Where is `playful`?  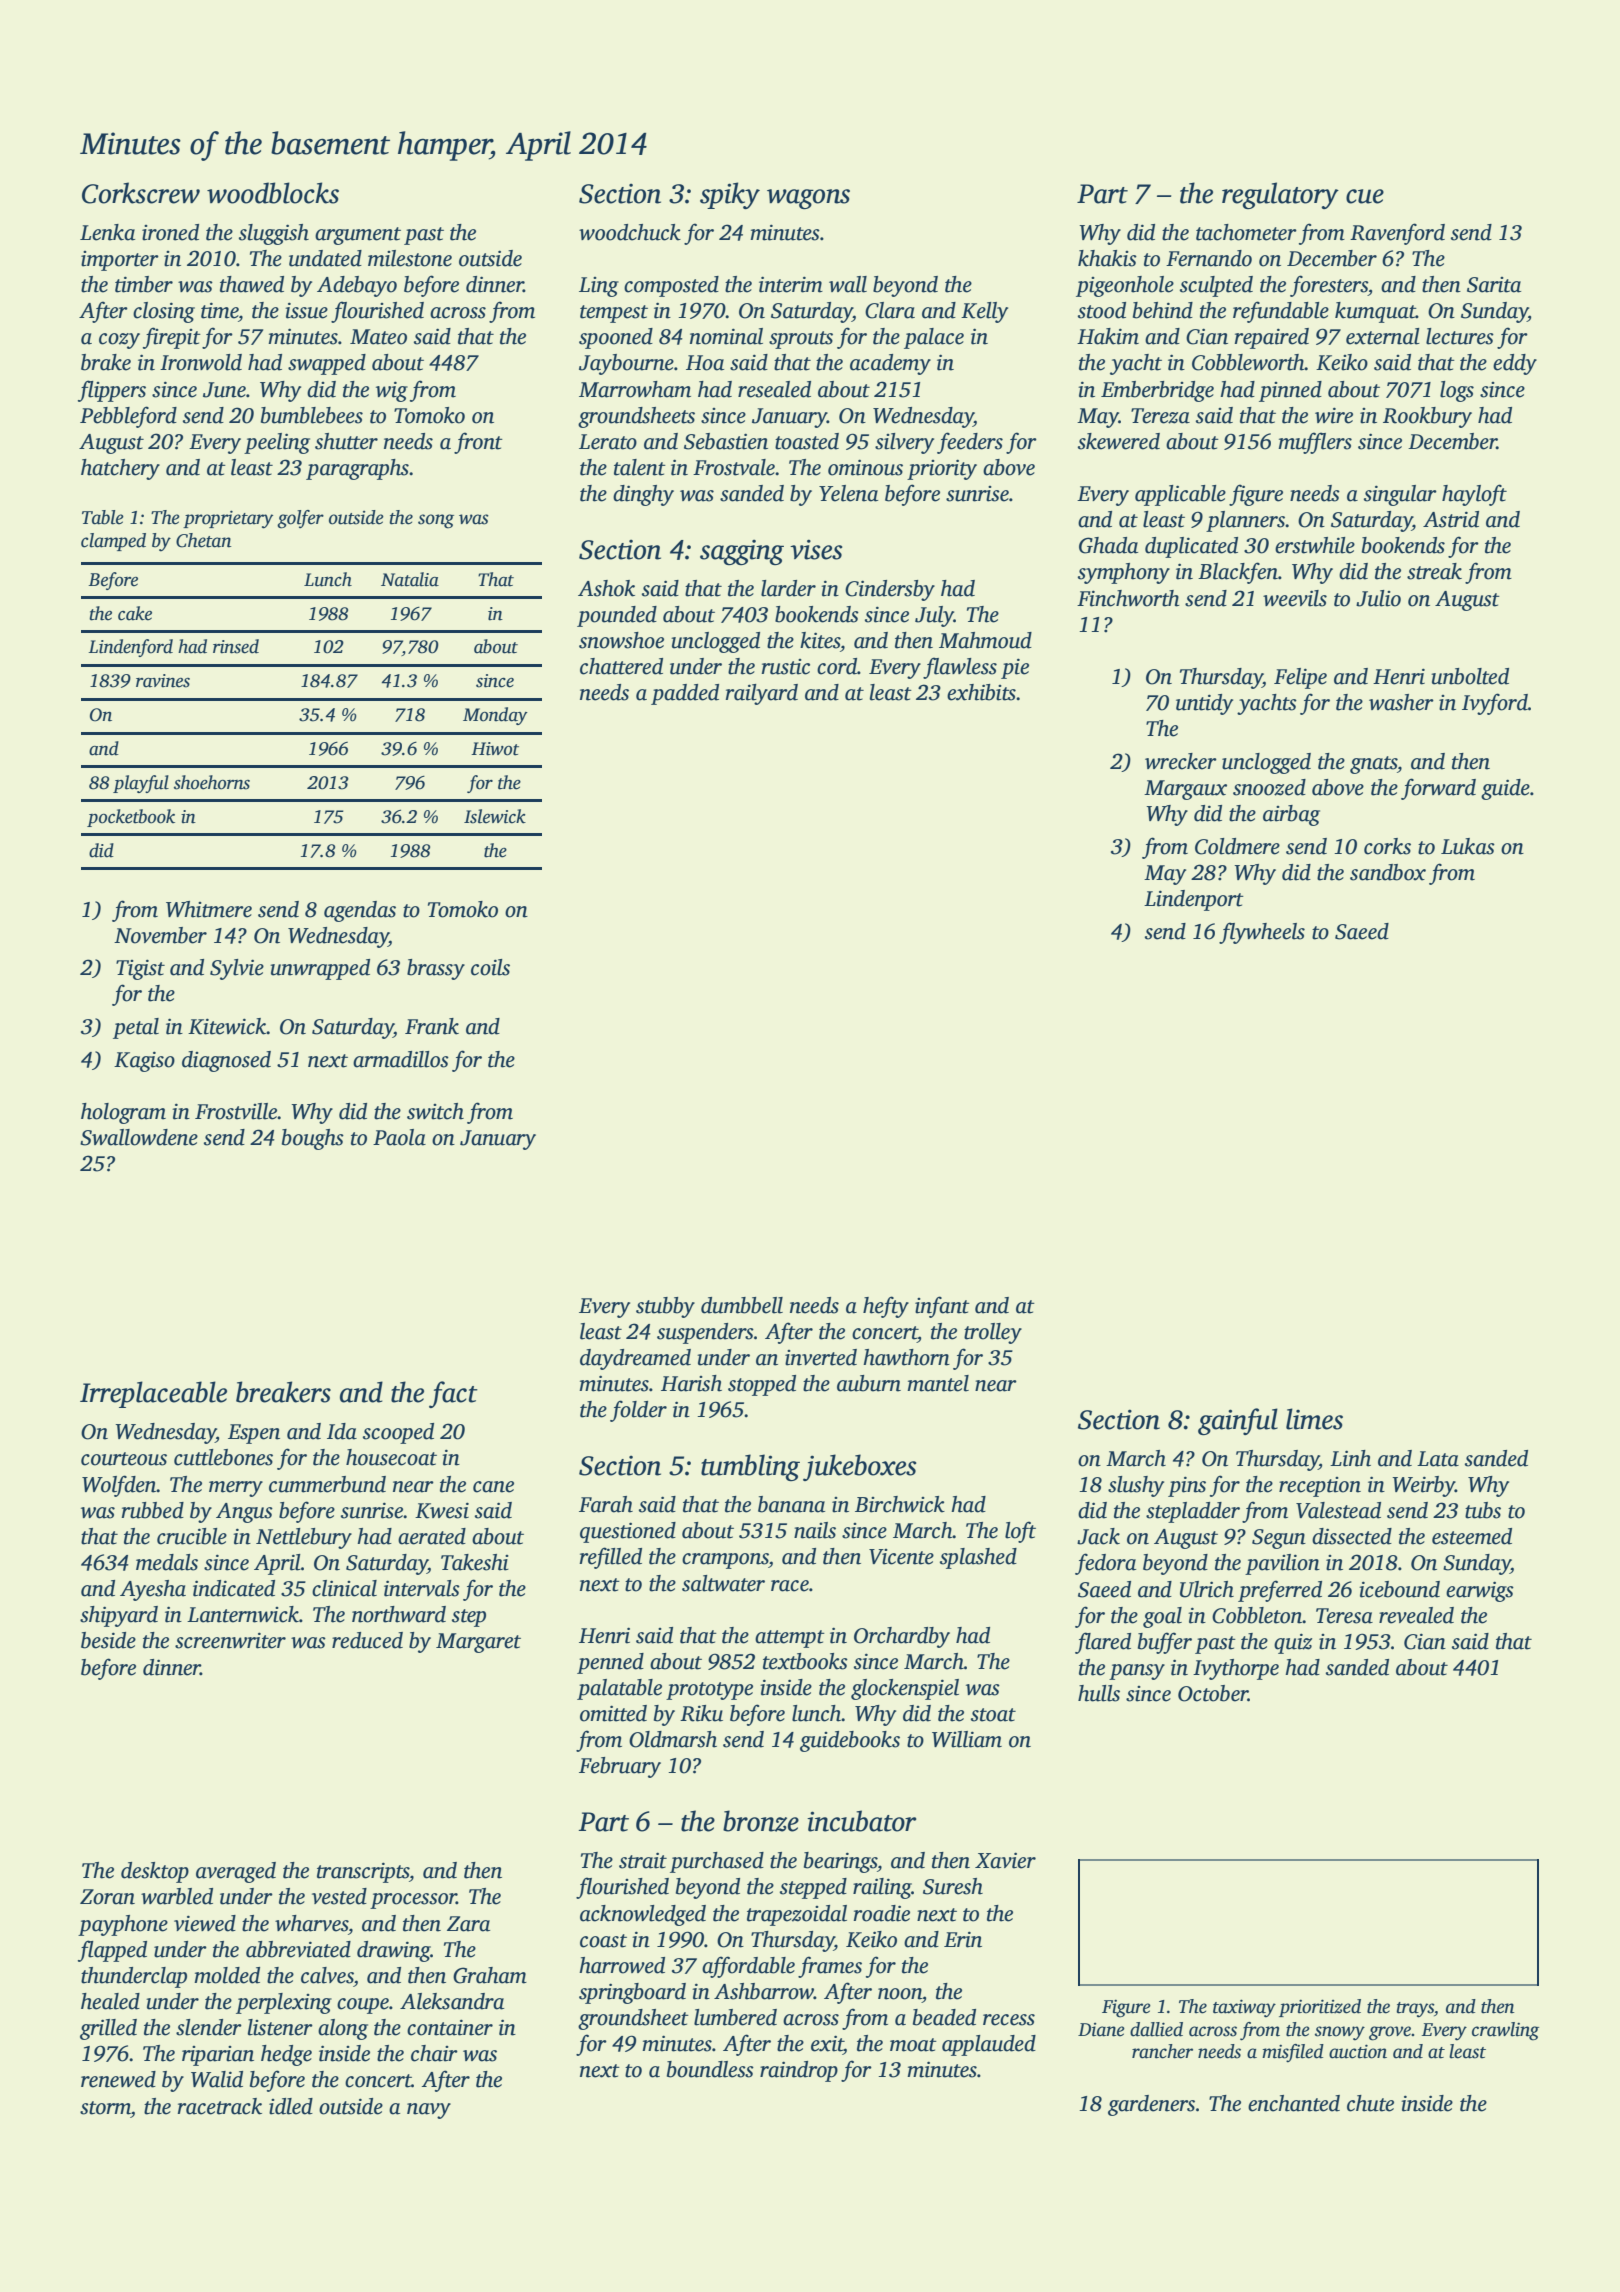
playful is located at coordinates (141, 784).
